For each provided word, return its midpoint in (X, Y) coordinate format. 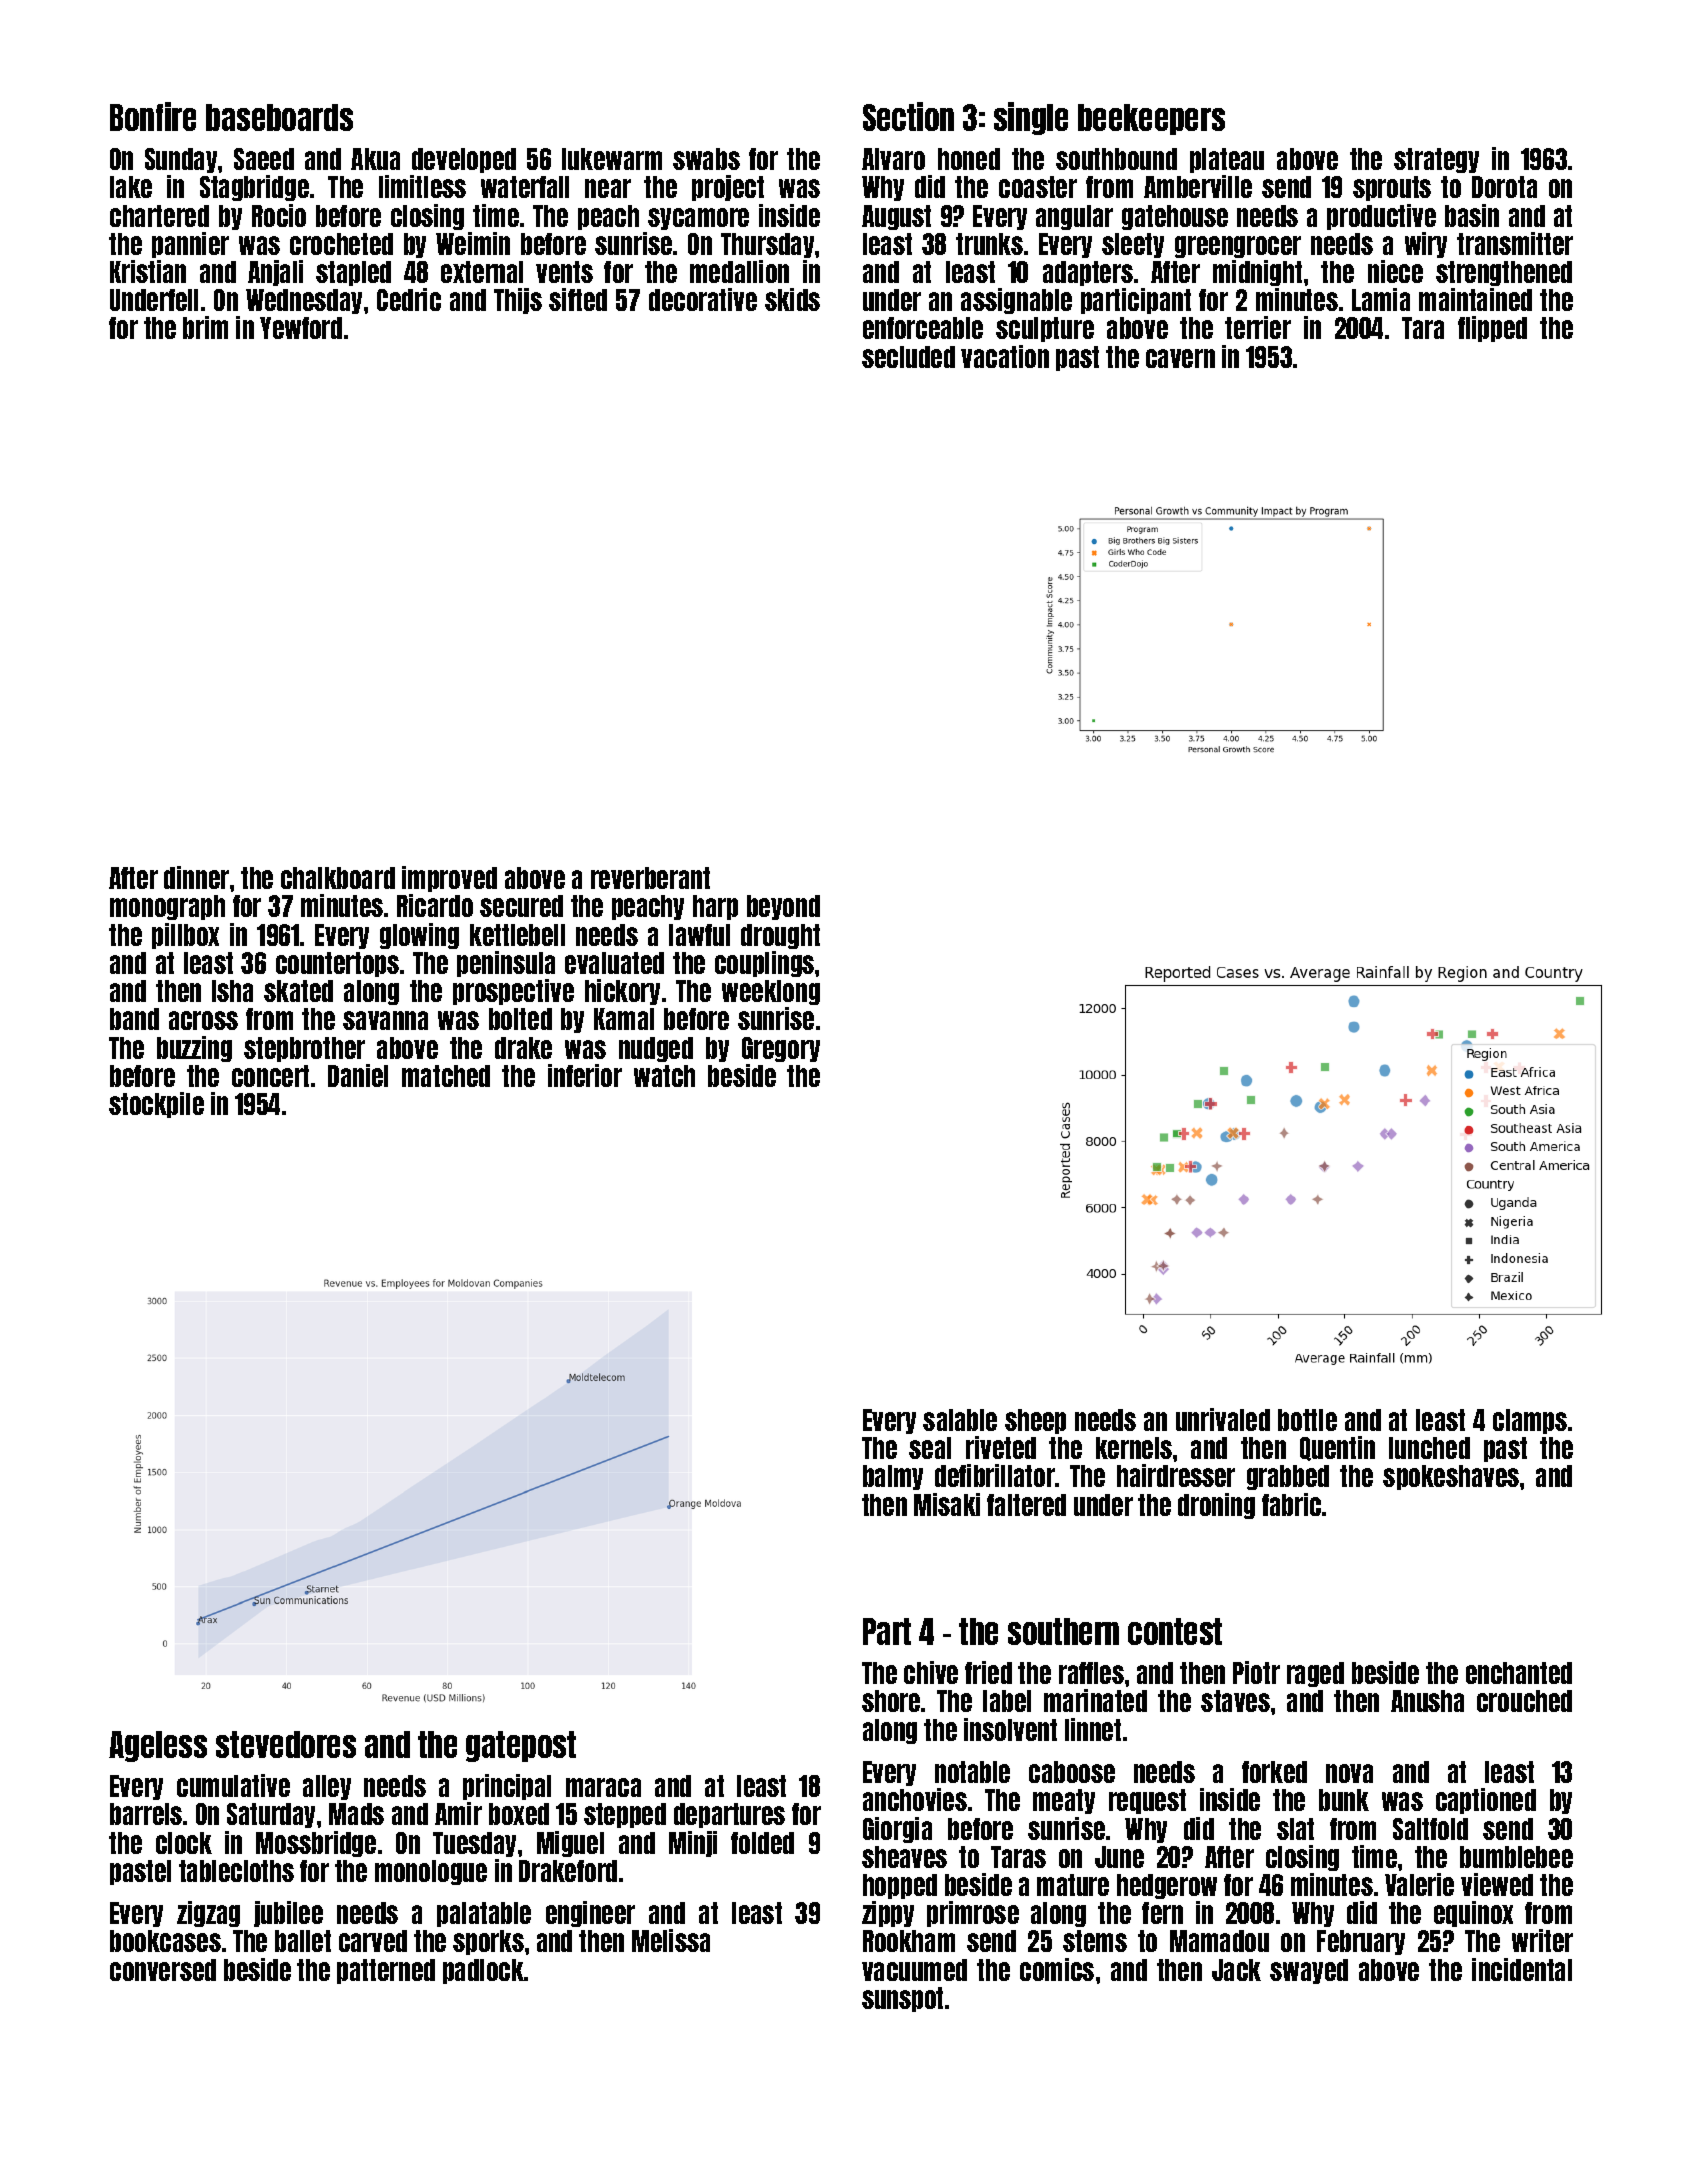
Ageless (158, 1746)
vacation (1005, 356)
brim (205, 327)
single (1031, 118)
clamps (1530, 1421)
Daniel (358, 1075)
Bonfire (153, 116)
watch (664, 1076)
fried (988, 1672)
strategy (1436, 160)
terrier (1258, 327)
